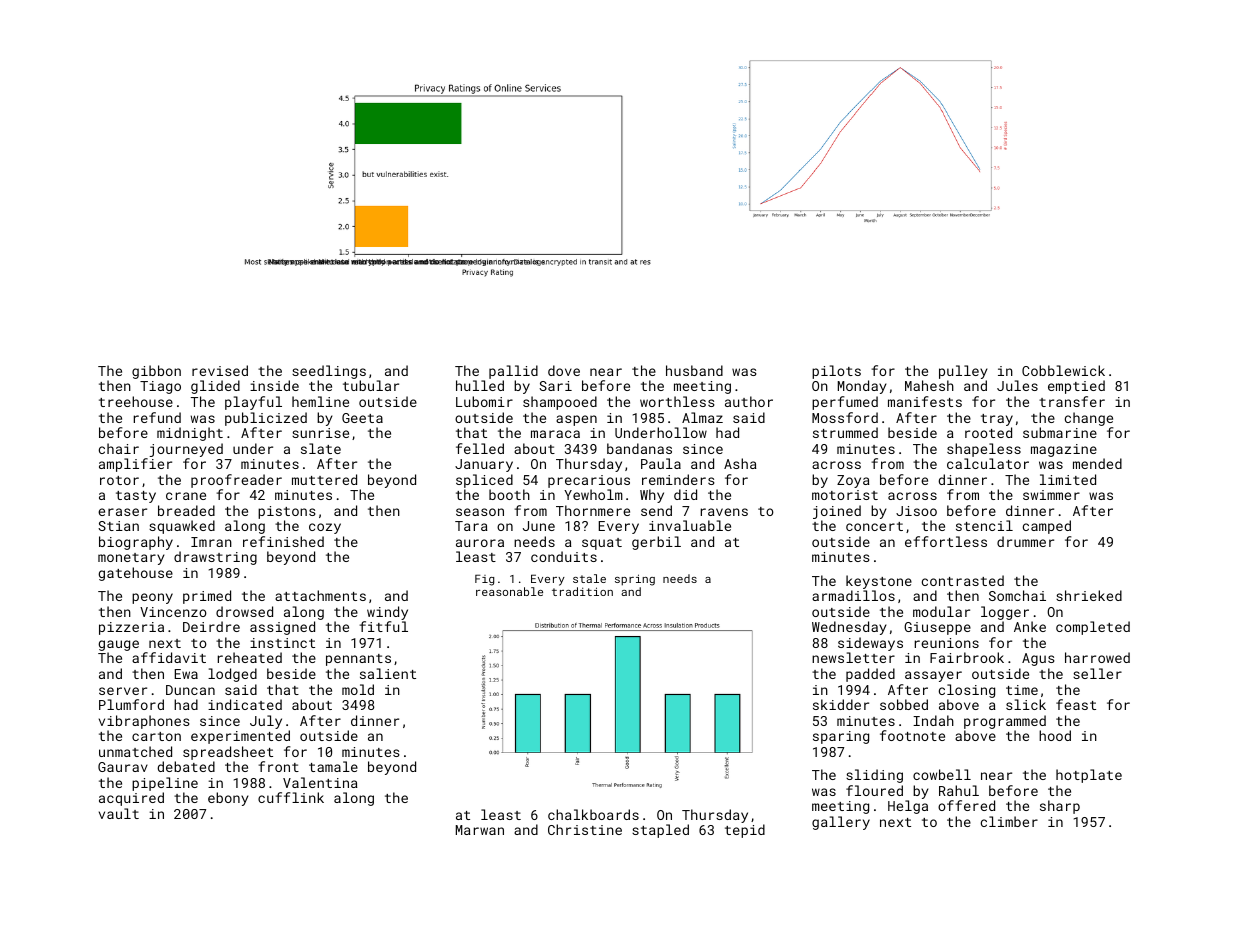 This page has height=952, width=1233. I want to click on newsletter, so click(853, 657).
